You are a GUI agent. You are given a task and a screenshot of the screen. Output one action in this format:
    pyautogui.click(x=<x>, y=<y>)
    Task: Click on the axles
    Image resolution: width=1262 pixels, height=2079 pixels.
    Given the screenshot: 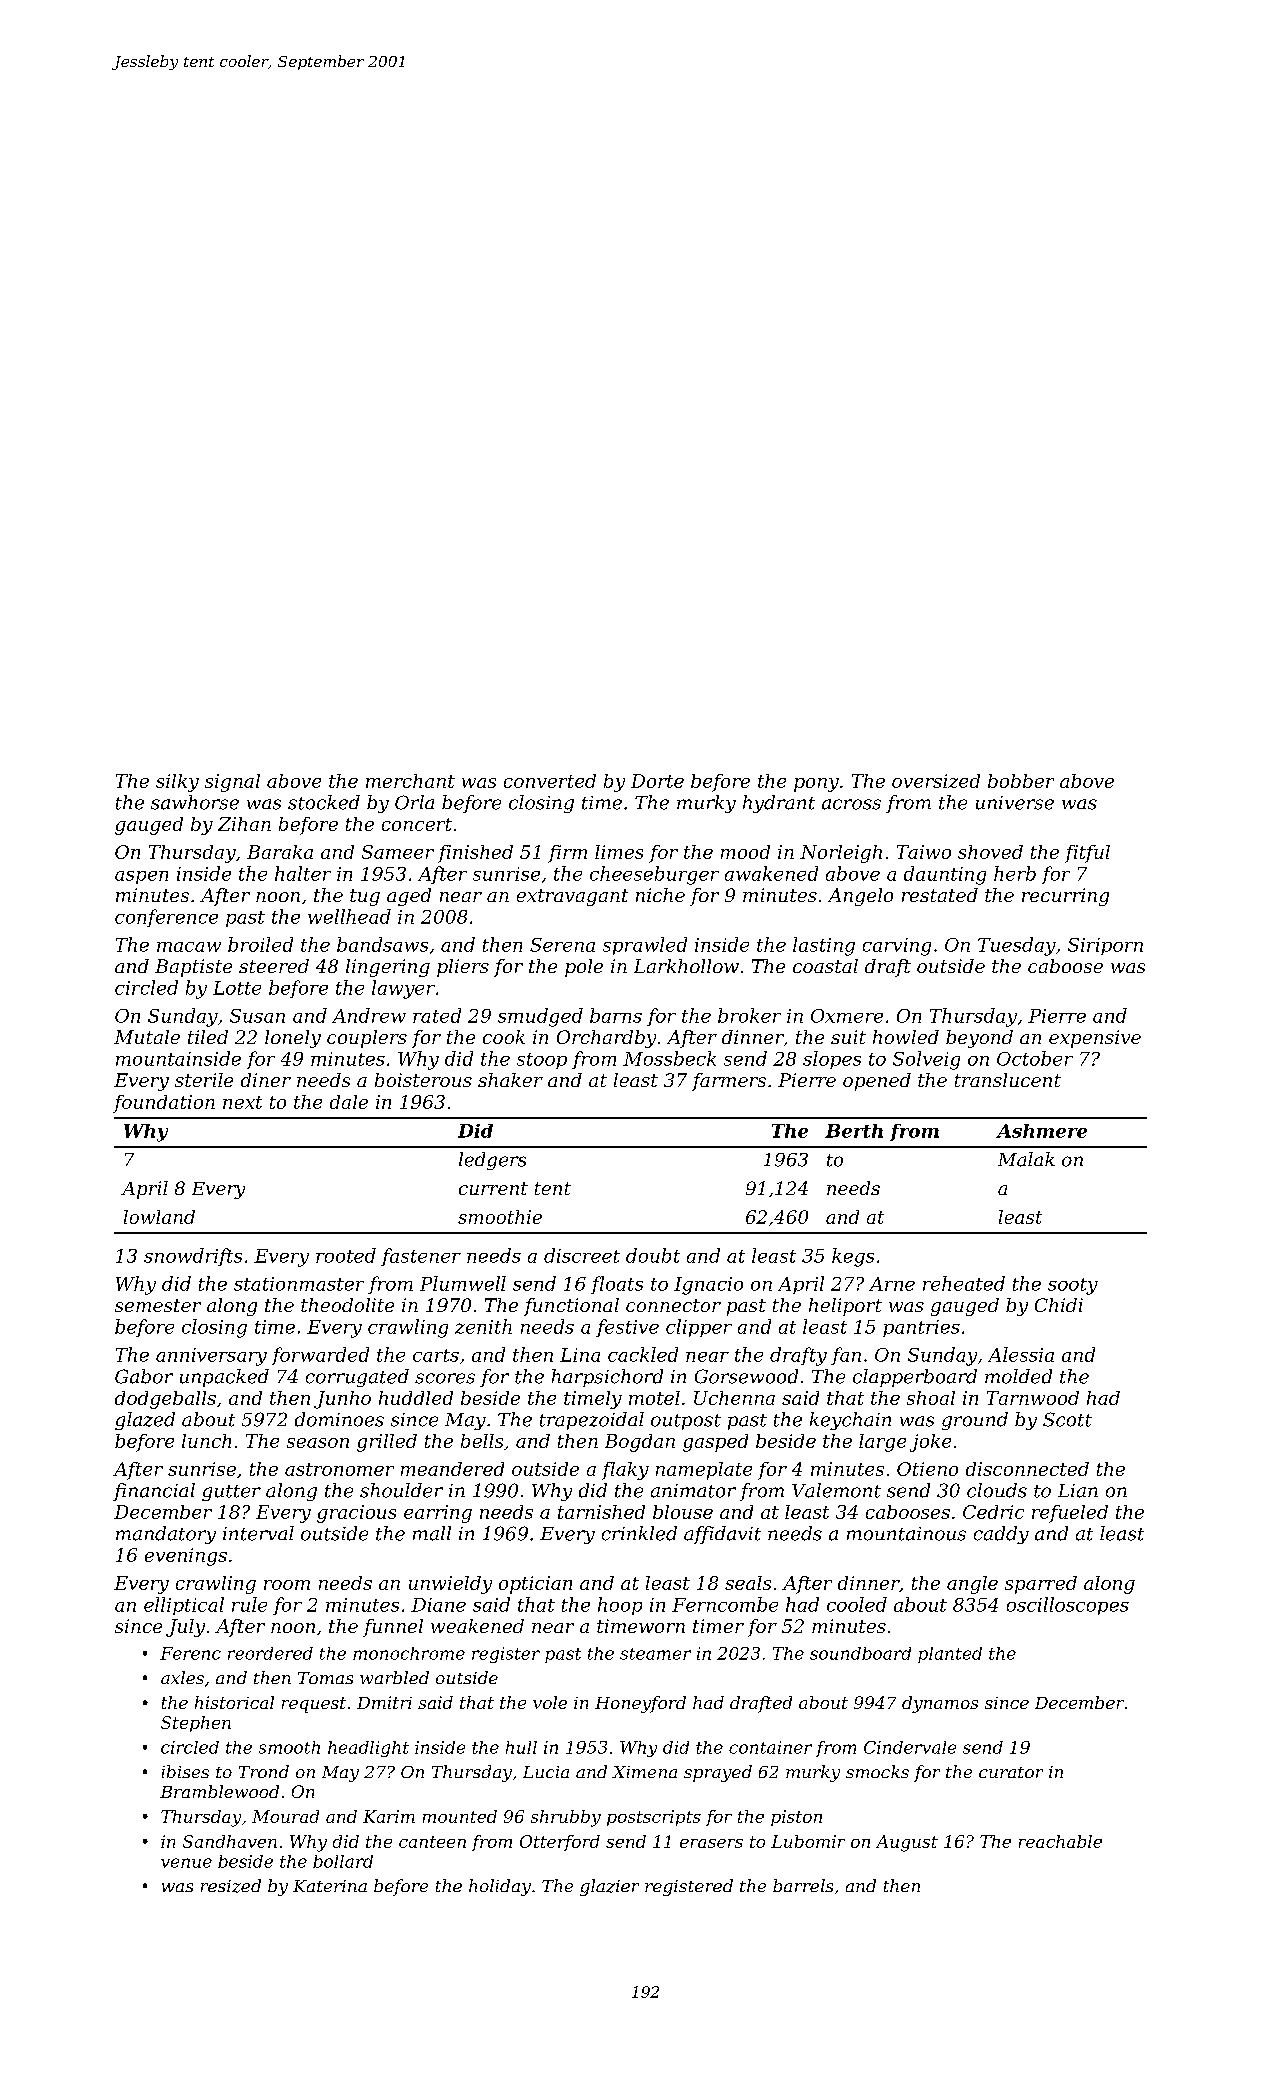 What is the action you would take?
    pyautogui.click(x=182, y=1677)
